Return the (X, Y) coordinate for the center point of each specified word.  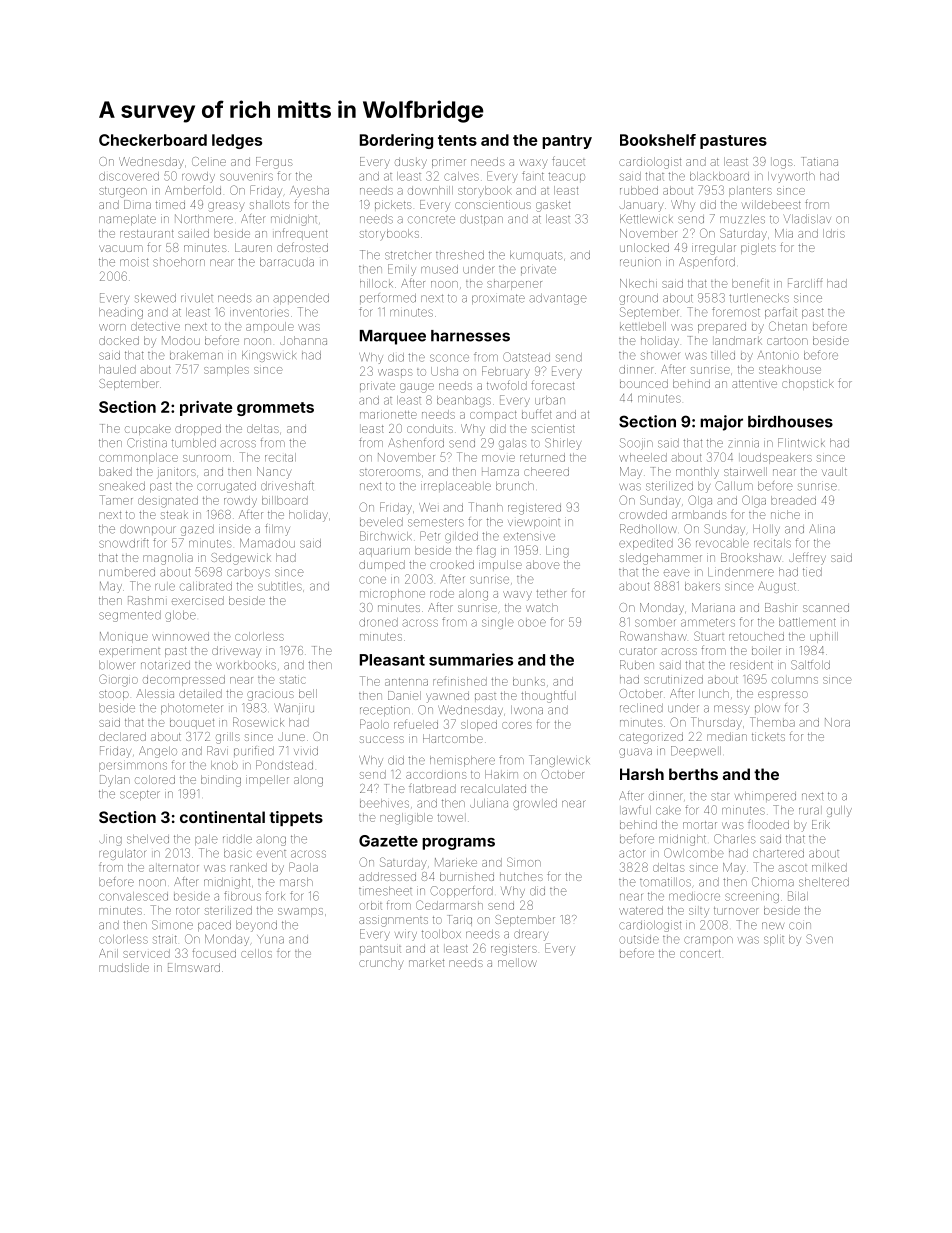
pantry (567, 142)
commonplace (138, 458)
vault (834, 471)
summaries (471, 659)
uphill (824, 637)
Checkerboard (153, 140)
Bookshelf (658, 140)
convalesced (133, 896)
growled (535, 804)
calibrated (206, 586)
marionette (388, 415)
